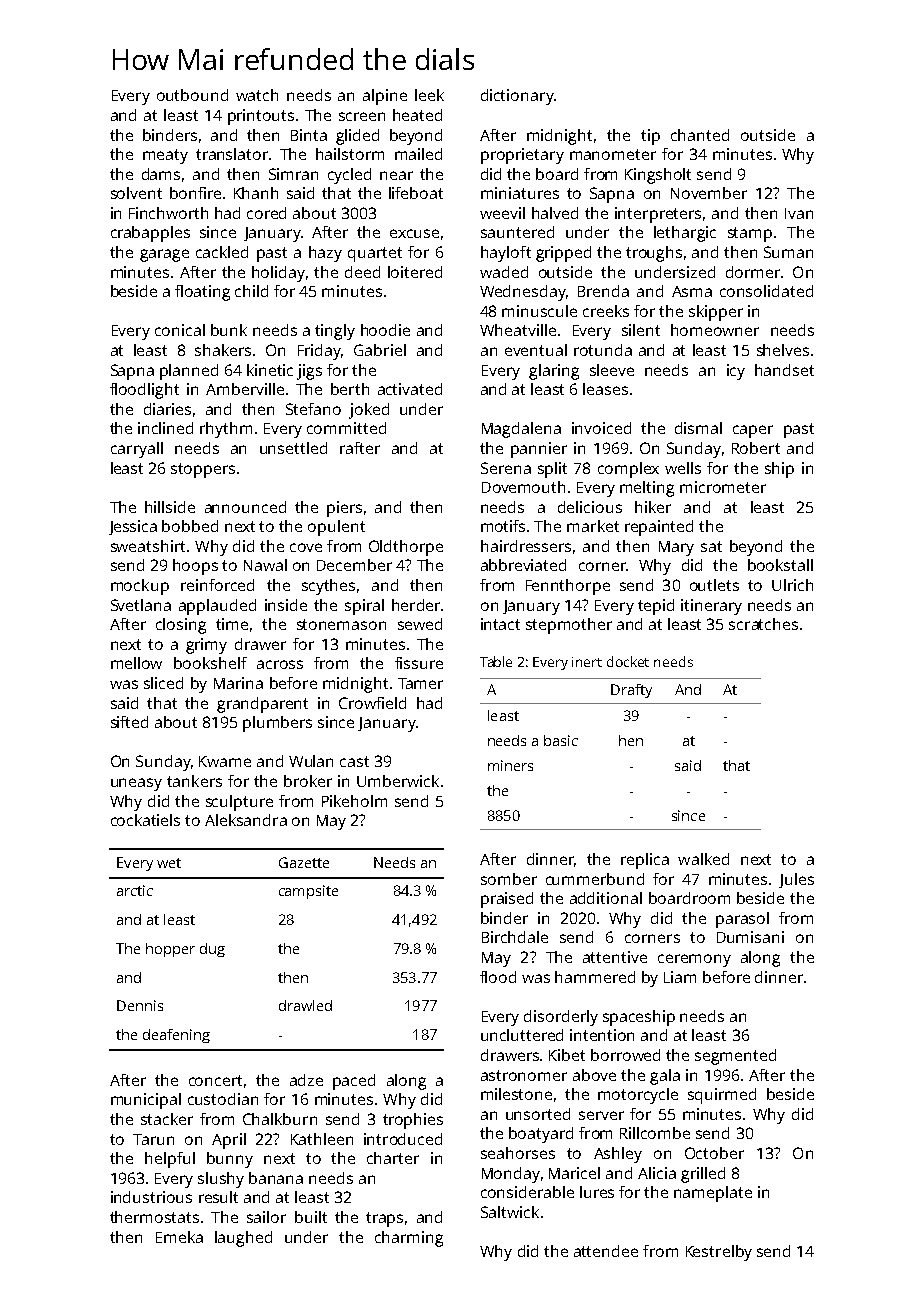  What do you see at coordinates (698, 428) in the screenshot?
I see `dismal` at bounding box center [698, 428].
